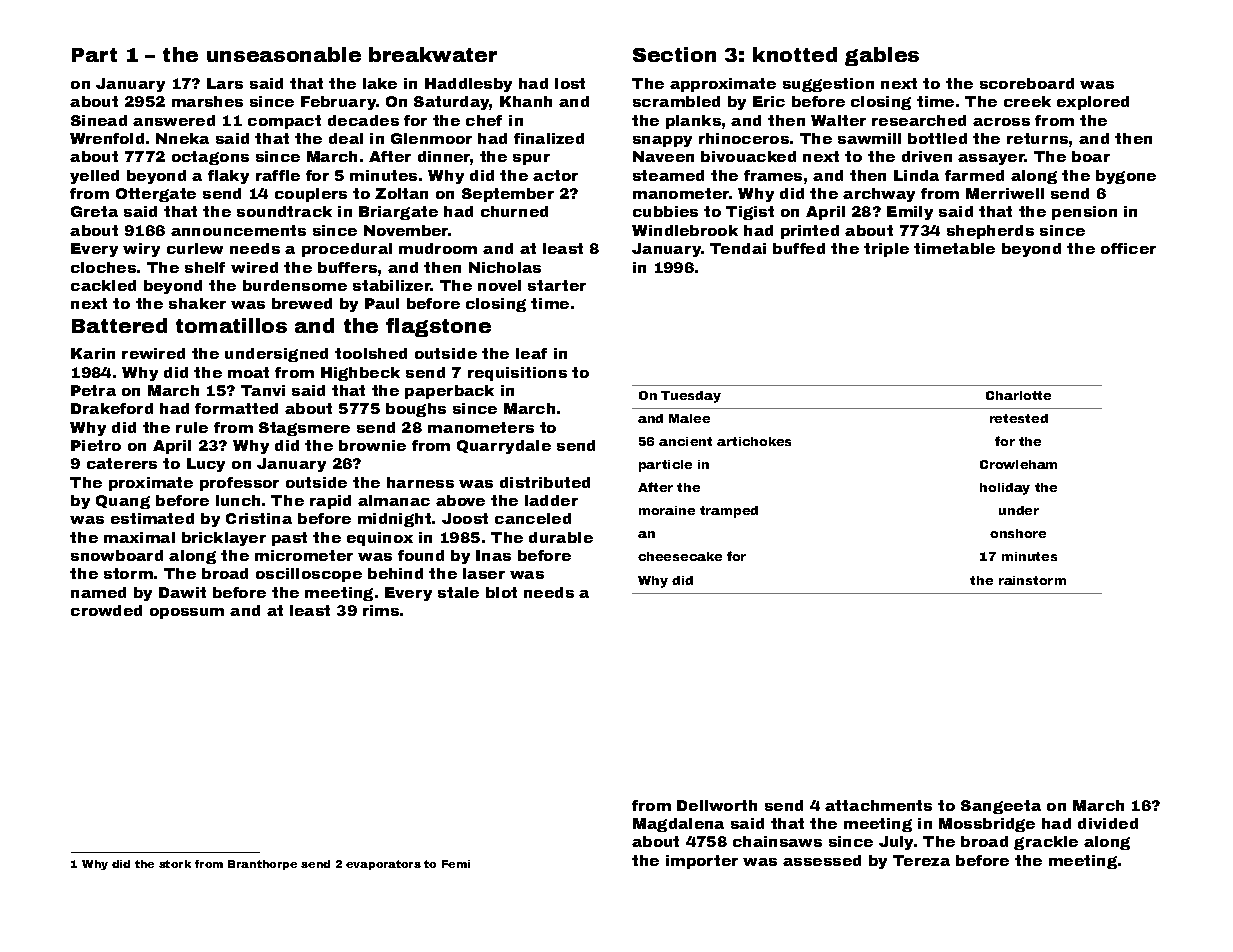 This document has width=1233, height=952. Describe the element at coordinates (383, 865) in the document. I see `evaporators` at that location.
